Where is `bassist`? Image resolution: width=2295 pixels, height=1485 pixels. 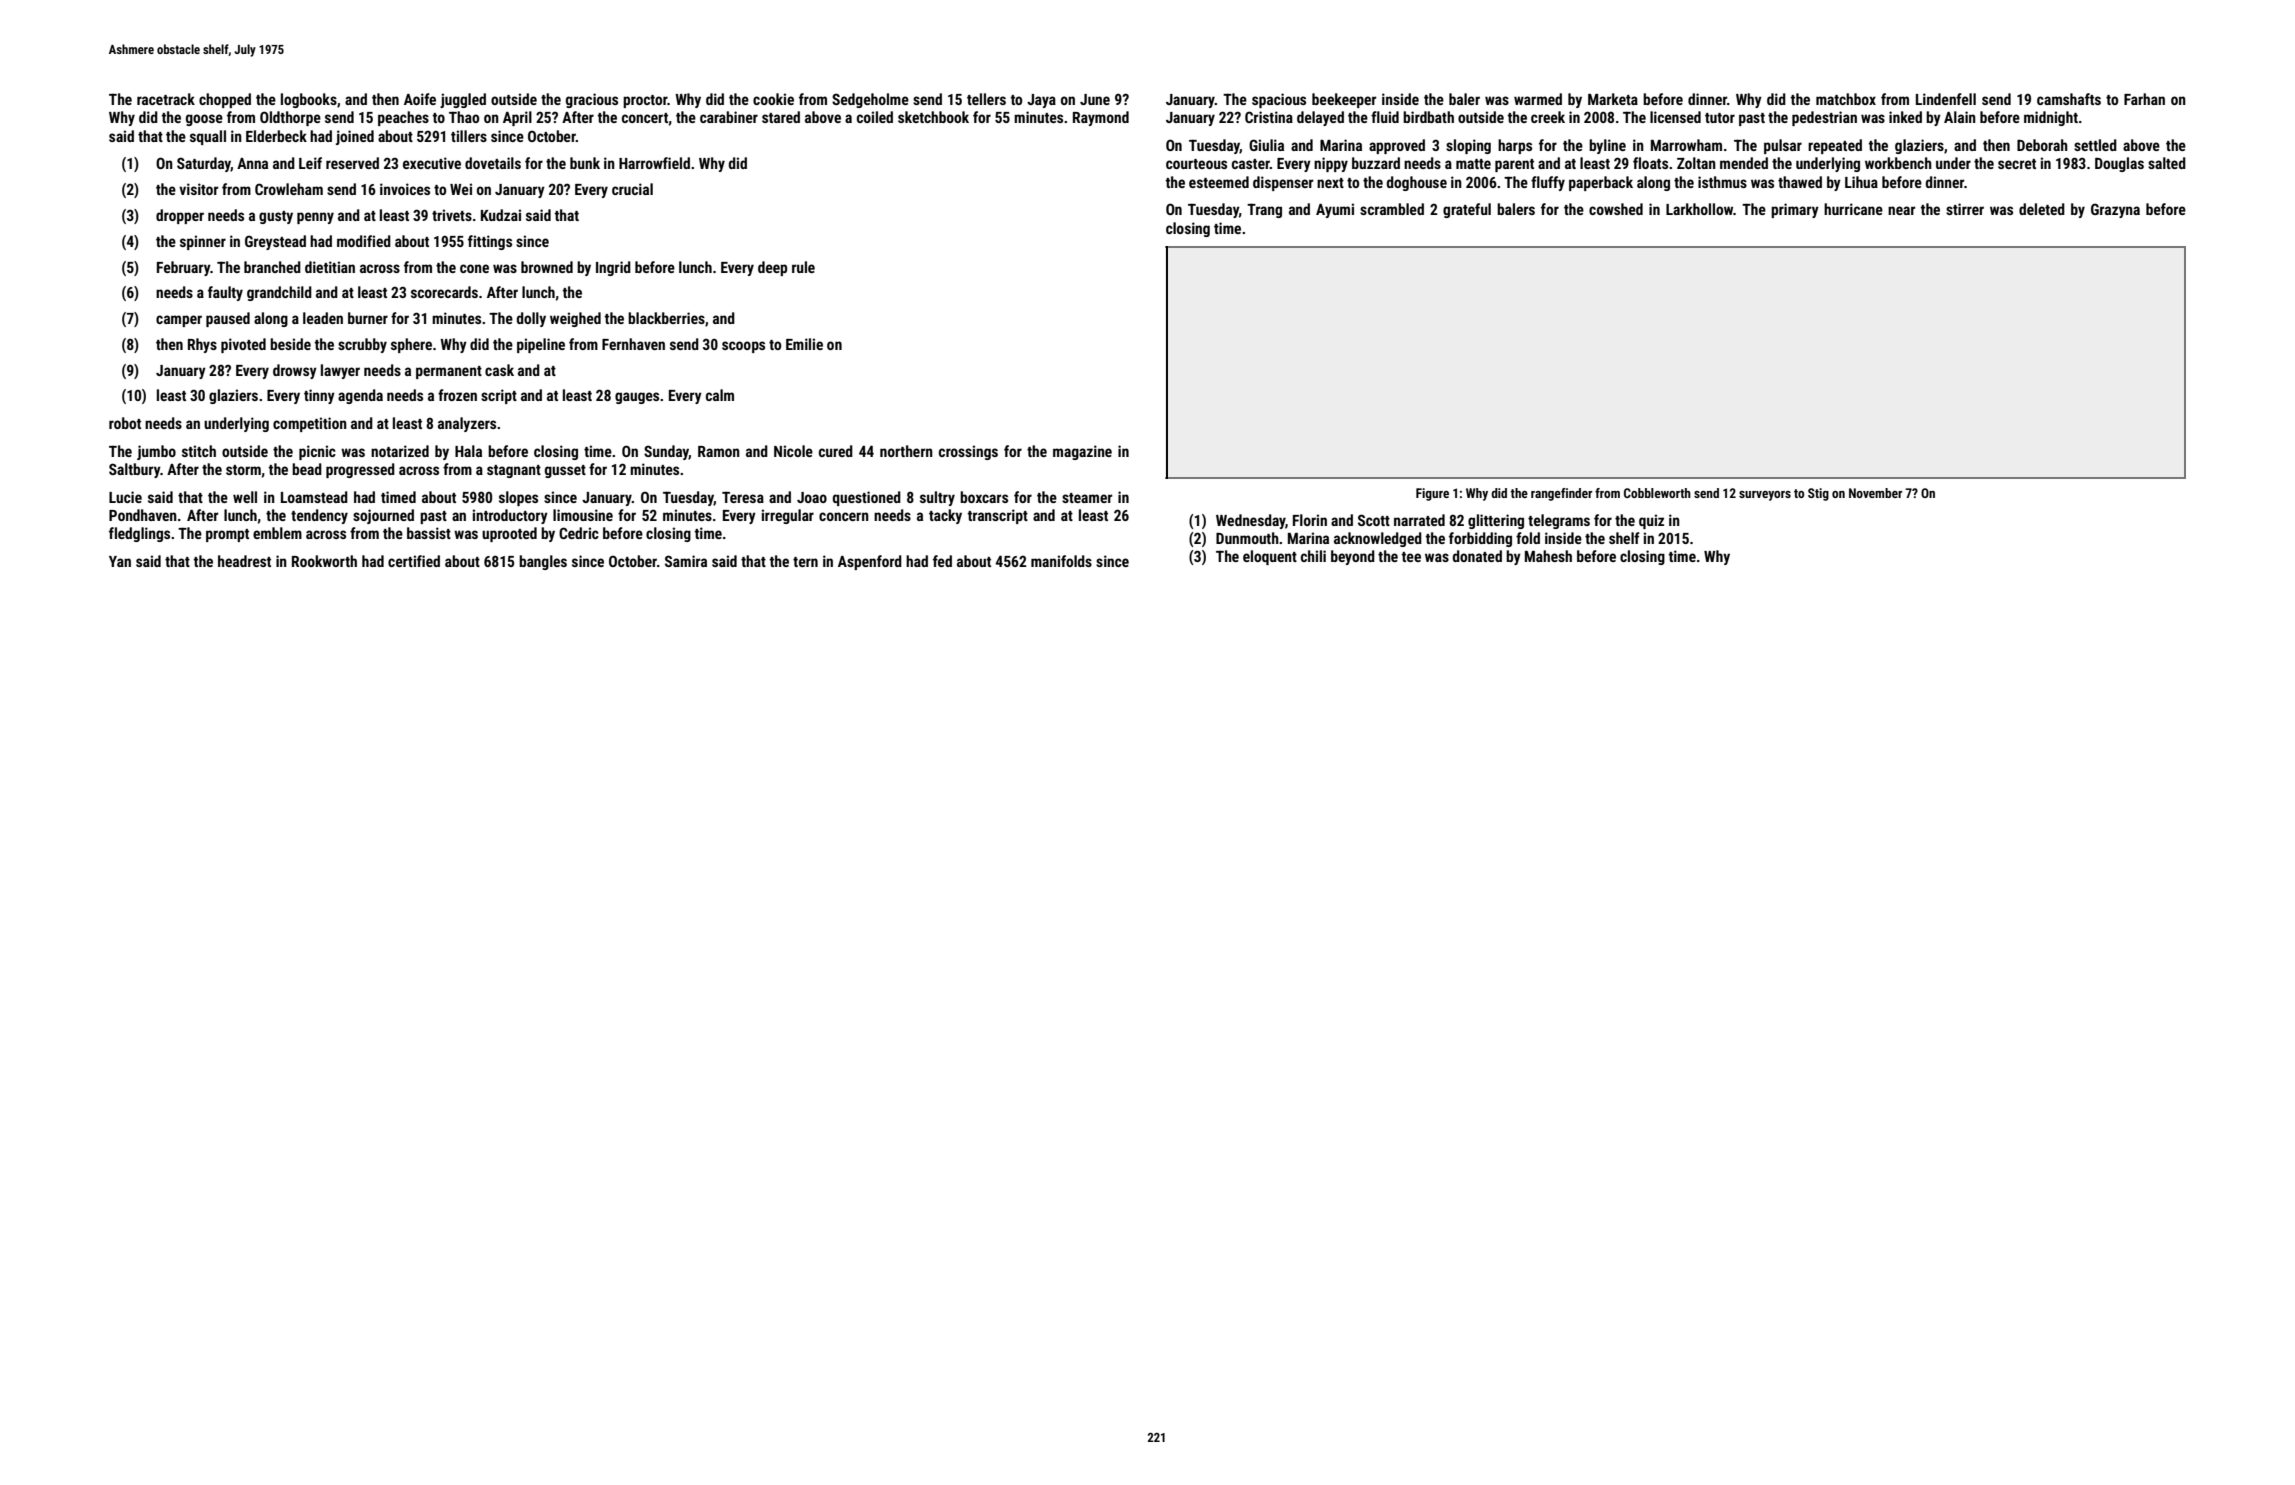 bassist is located at coordinates (429, 533).
